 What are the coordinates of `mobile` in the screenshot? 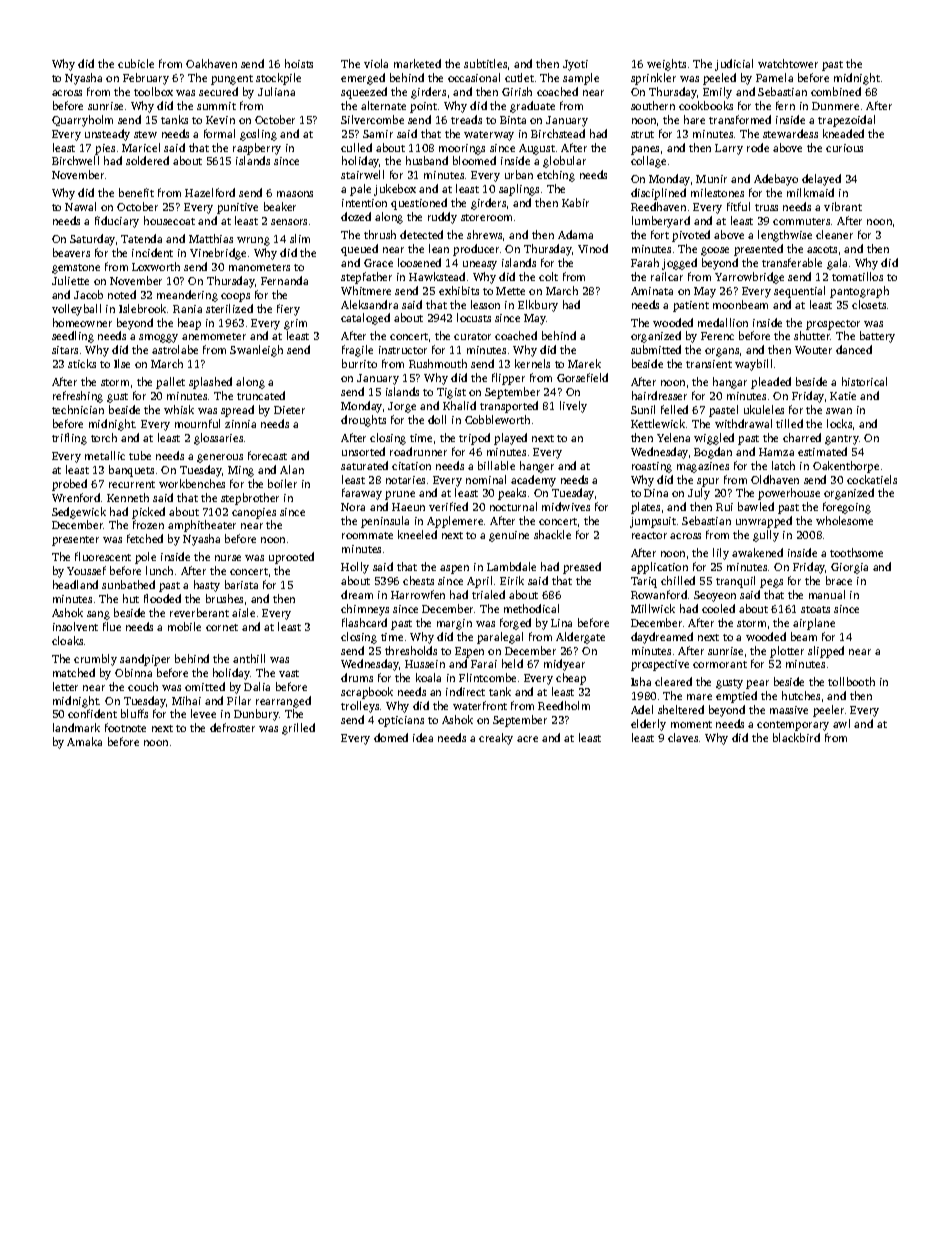 It's located at (184, 626).
